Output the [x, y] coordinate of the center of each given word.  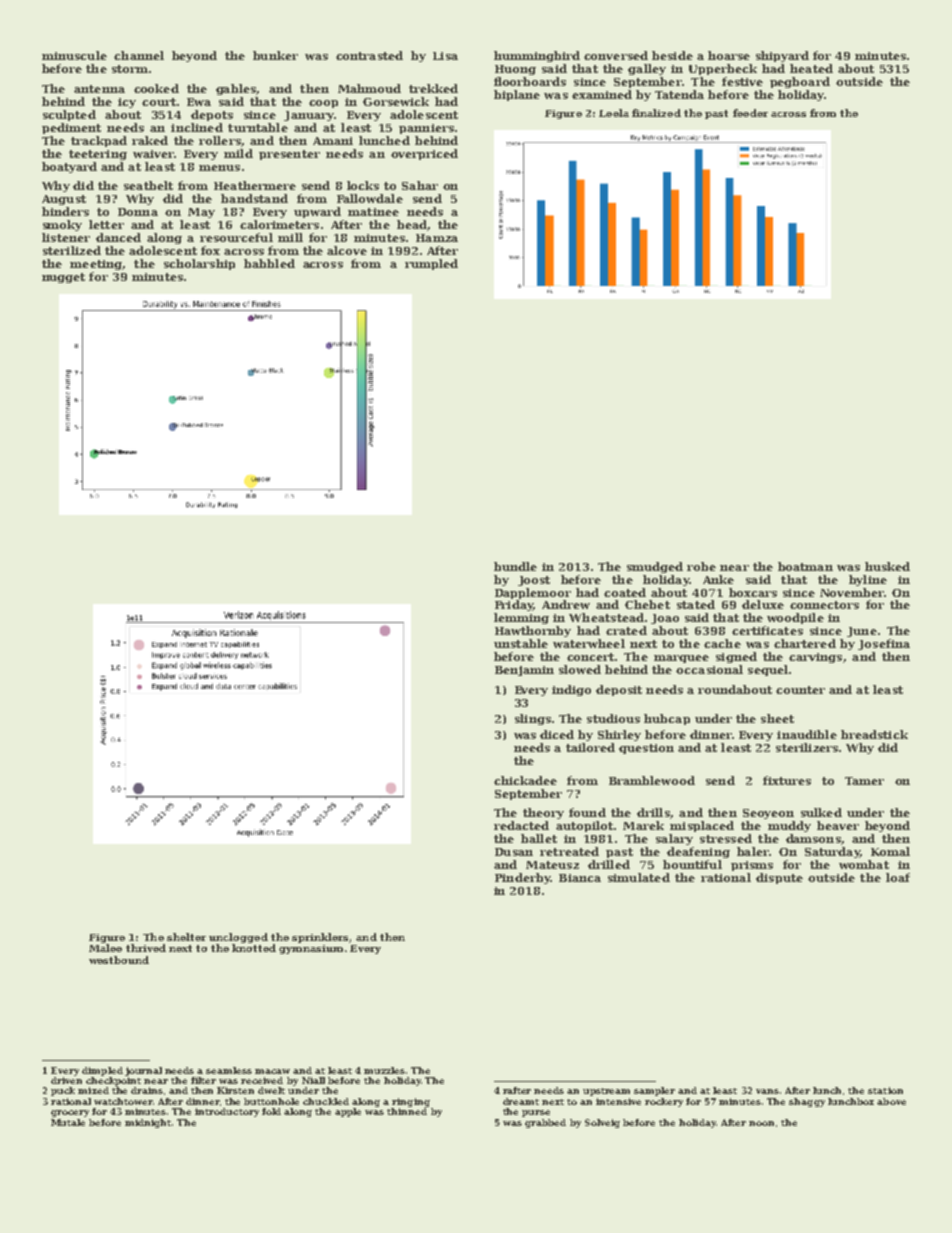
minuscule [74, 55]
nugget [63, 278]
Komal [890, 851]
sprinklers [320, 938]
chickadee [525, 780]
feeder [750, 113]
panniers [426, 129]
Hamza [437, 238]
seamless [229, 1070]
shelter [186, 937]
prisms [752, 866]
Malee [105, 948]
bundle [515, 566]
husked [887, 566]
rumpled [431, 264]
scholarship [199, 264]
